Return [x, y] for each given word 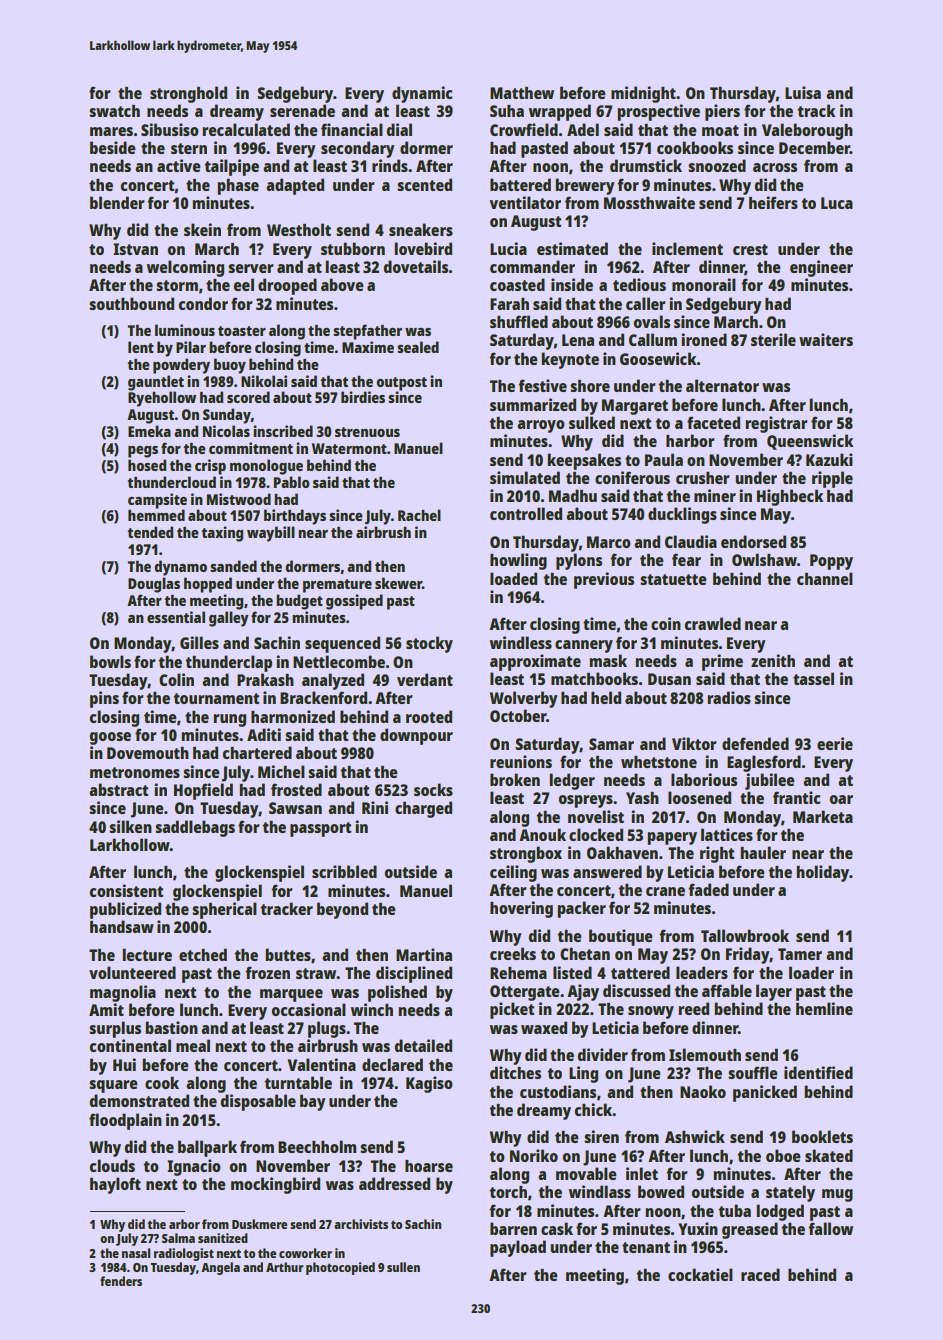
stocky [429, 644]
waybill [271, 534]
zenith [773, 660]
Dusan [669, 679]
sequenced [342, 644]
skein [202, 229]
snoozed [717, 165]
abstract [118, 789]
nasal [136, 1253]
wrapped [560, 112]
